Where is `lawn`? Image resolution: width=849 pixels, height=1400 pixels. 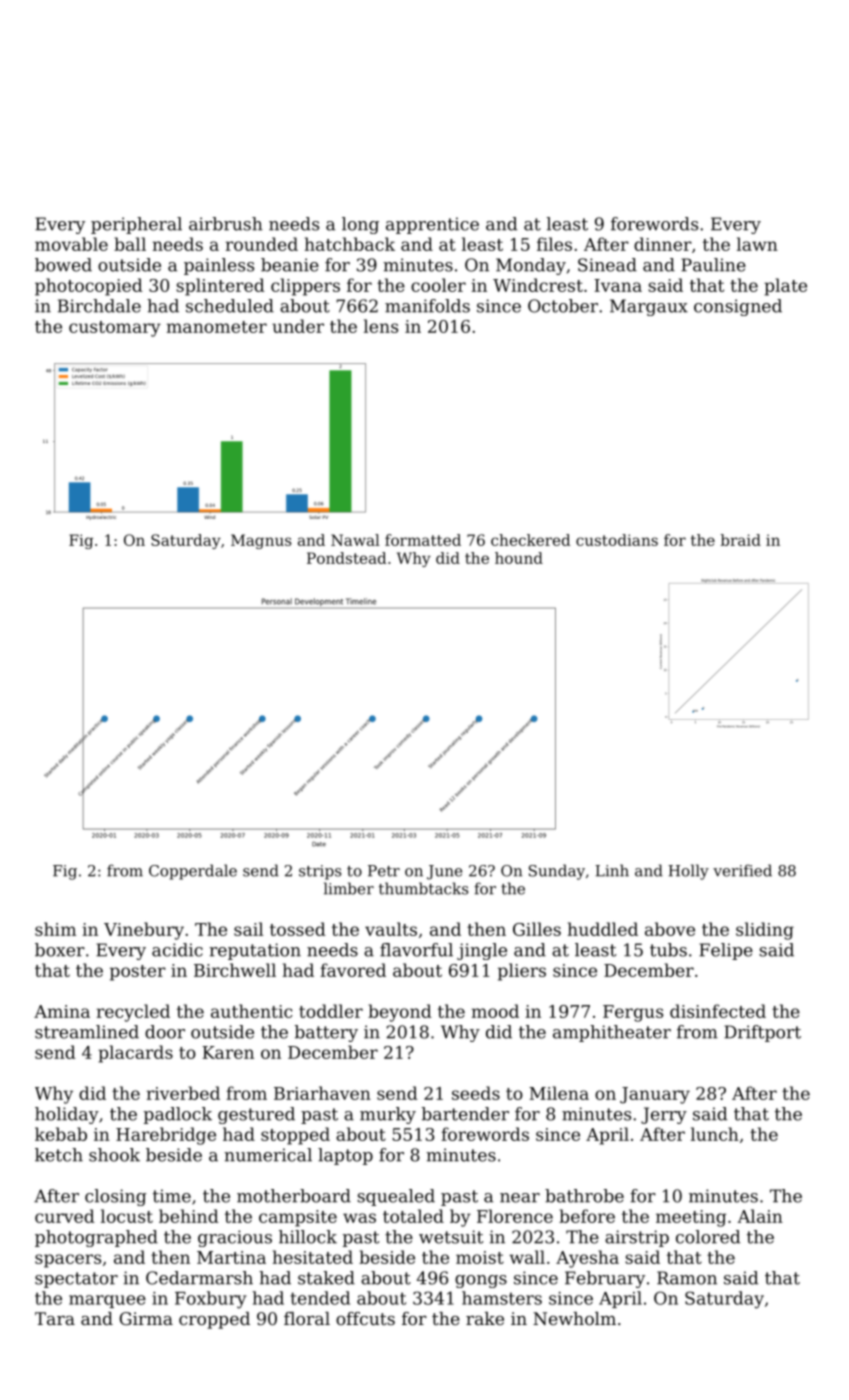 lawn is located at coordinates (757, 244).
